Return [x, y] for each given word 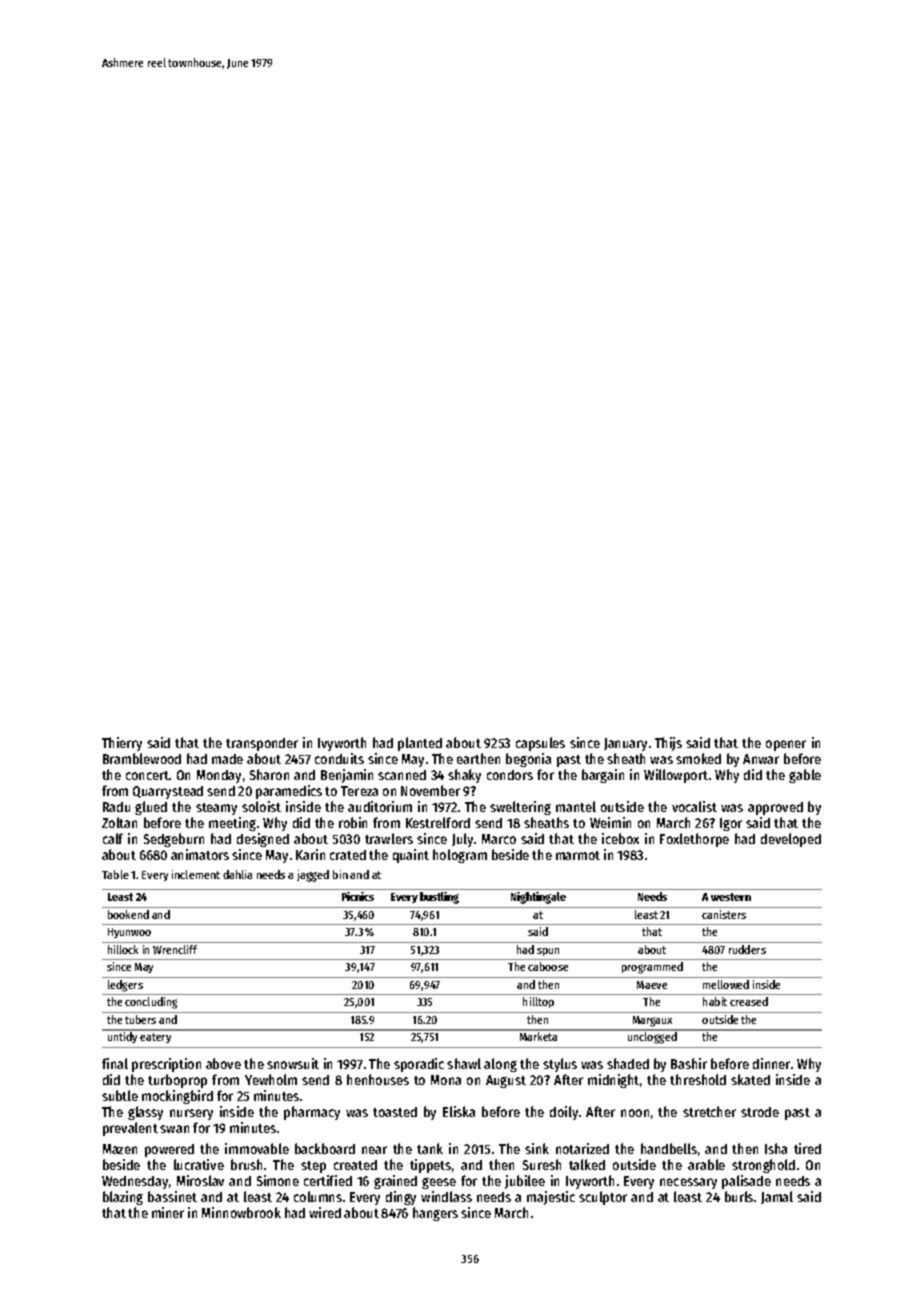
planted [420, 744]
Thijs [668, 744]
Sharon [269, 774]
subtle [120, 1095]
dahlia [237, 874]
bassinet [172, 1196]
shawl [464, 1063]
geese [439, 1183]
